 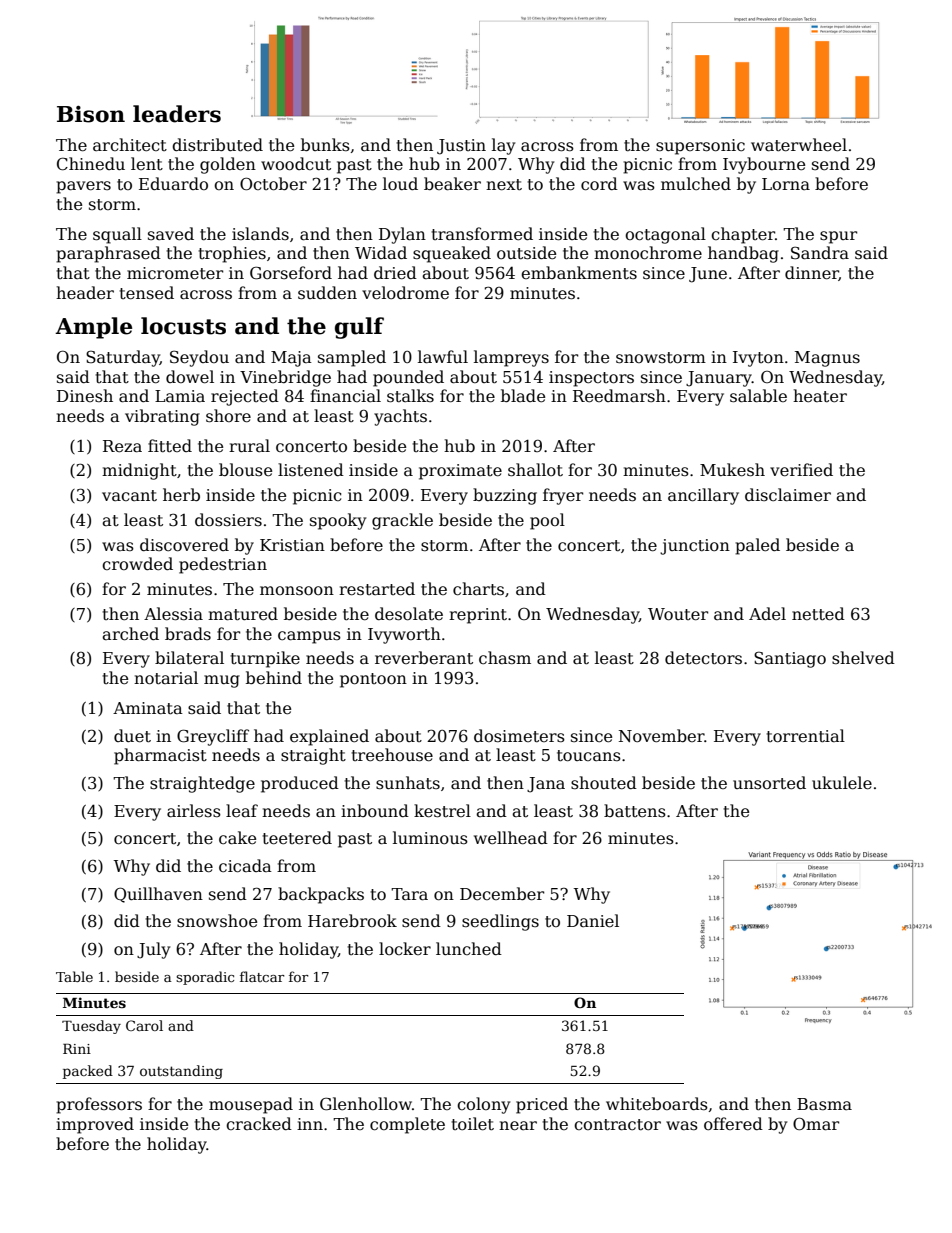 I want to click on seedlings, so click(x=500, y=922).
